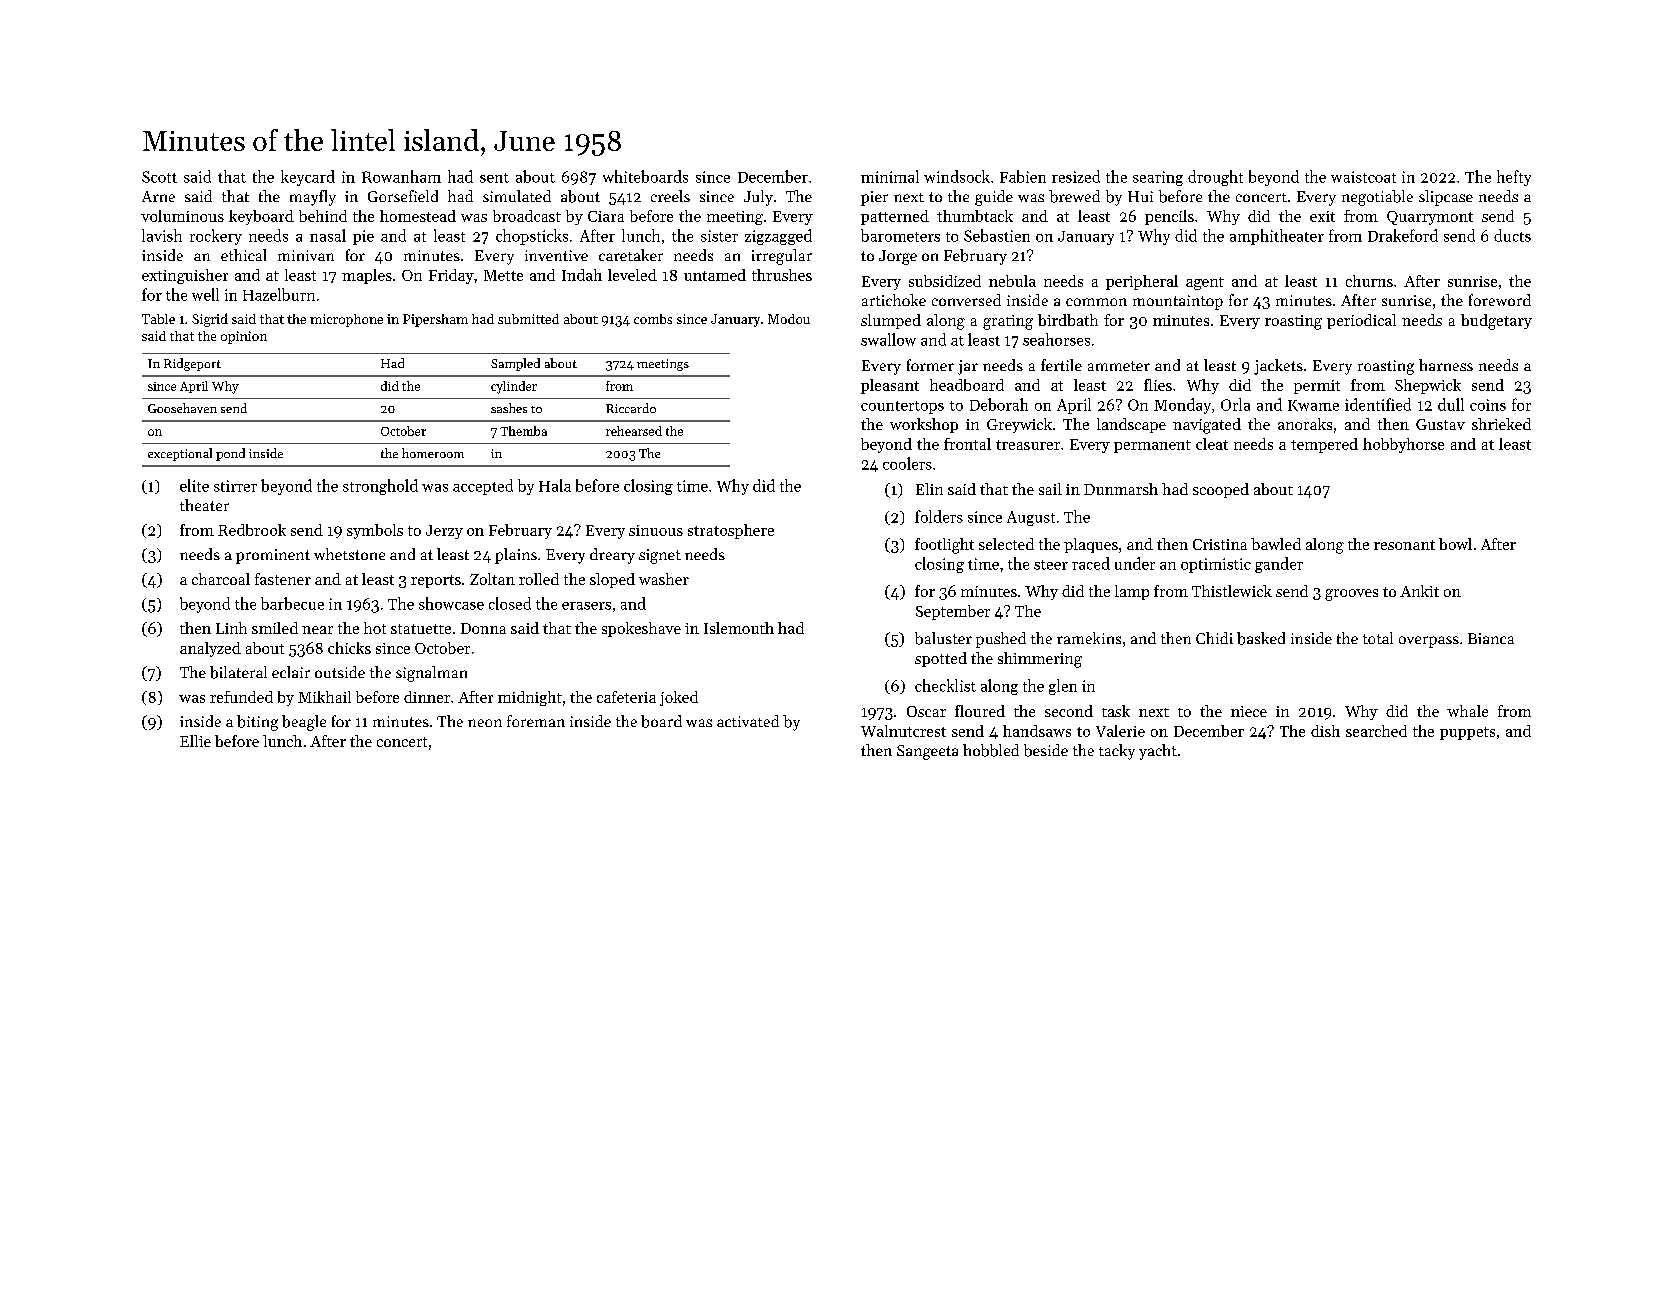 The image size is (1673, 1293). Describe the element at coordinates (898, 257) in the document. I see `Jorge` at that location.
